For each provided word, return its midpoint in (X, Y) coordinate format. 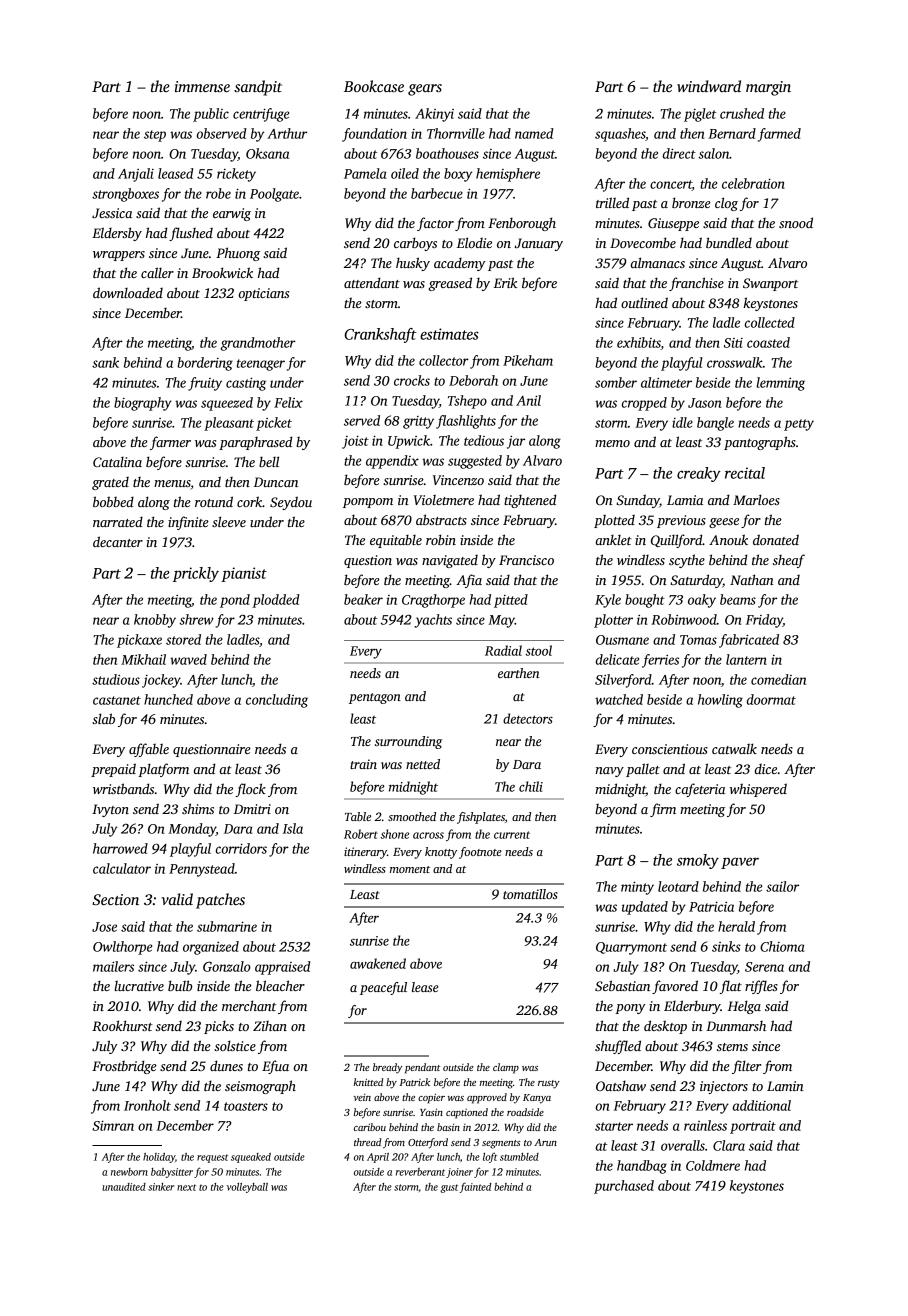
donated (776, 539)
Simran (113, 1126)
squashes (620, 135)
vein (362, 1097)
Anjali (136, 175)
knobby (155, 621)
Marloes (756, 499)
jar (516, 442)
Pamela (365, 173)
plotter (613, 621)
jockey (161, 681)
